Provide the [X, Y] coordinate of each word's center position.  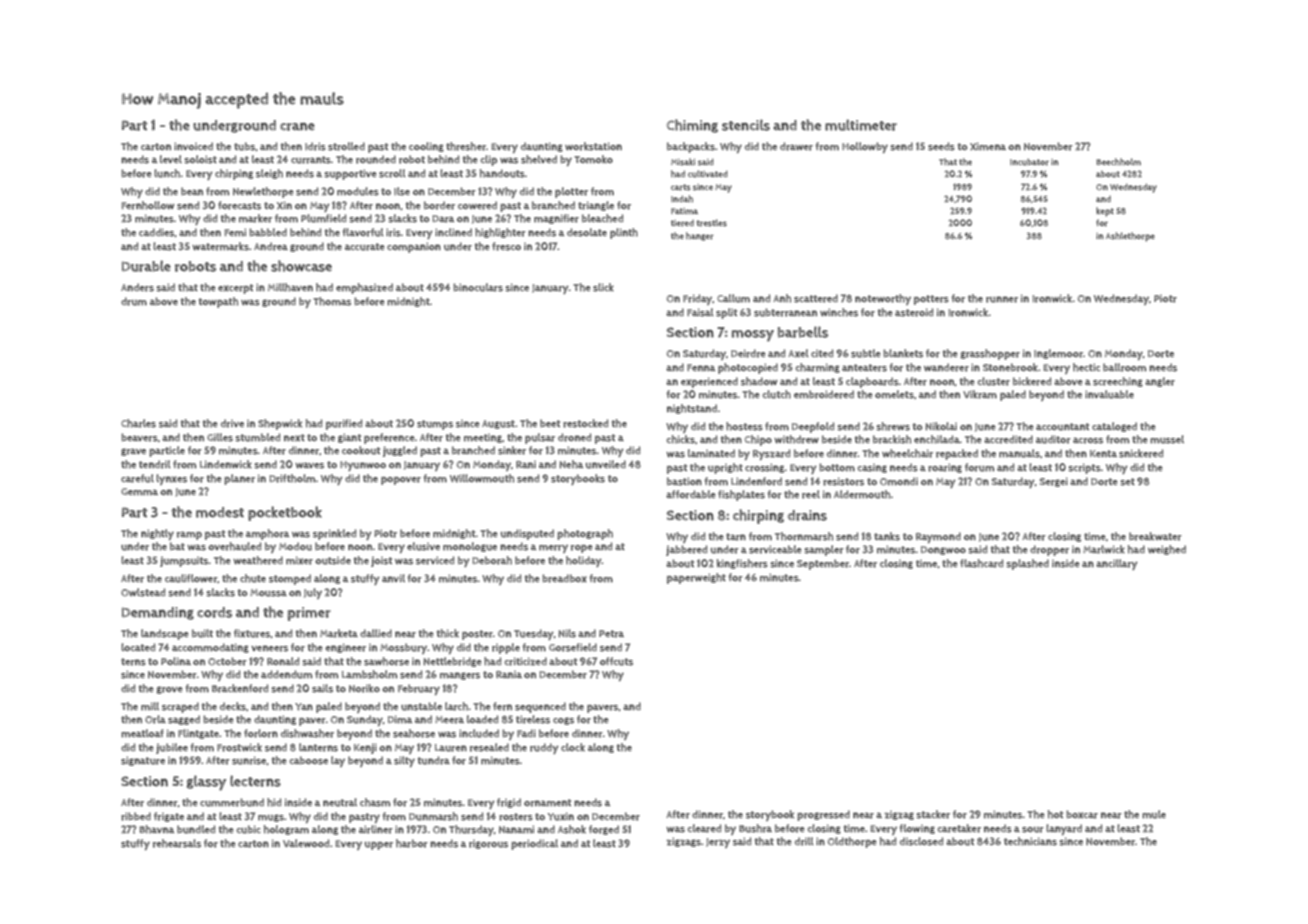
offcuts [616, 661]
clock [573, 747]
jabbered [686, 550]
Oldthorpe [852, 842]
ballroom [1124, 367]
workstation [593, 146]
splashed [1027, 564]
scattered [816, 298]
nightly [157, 534]
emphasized [364, 288]
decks [233, 706]
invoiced [193, 146]
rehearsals [177, 843]
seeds [941, 146]
